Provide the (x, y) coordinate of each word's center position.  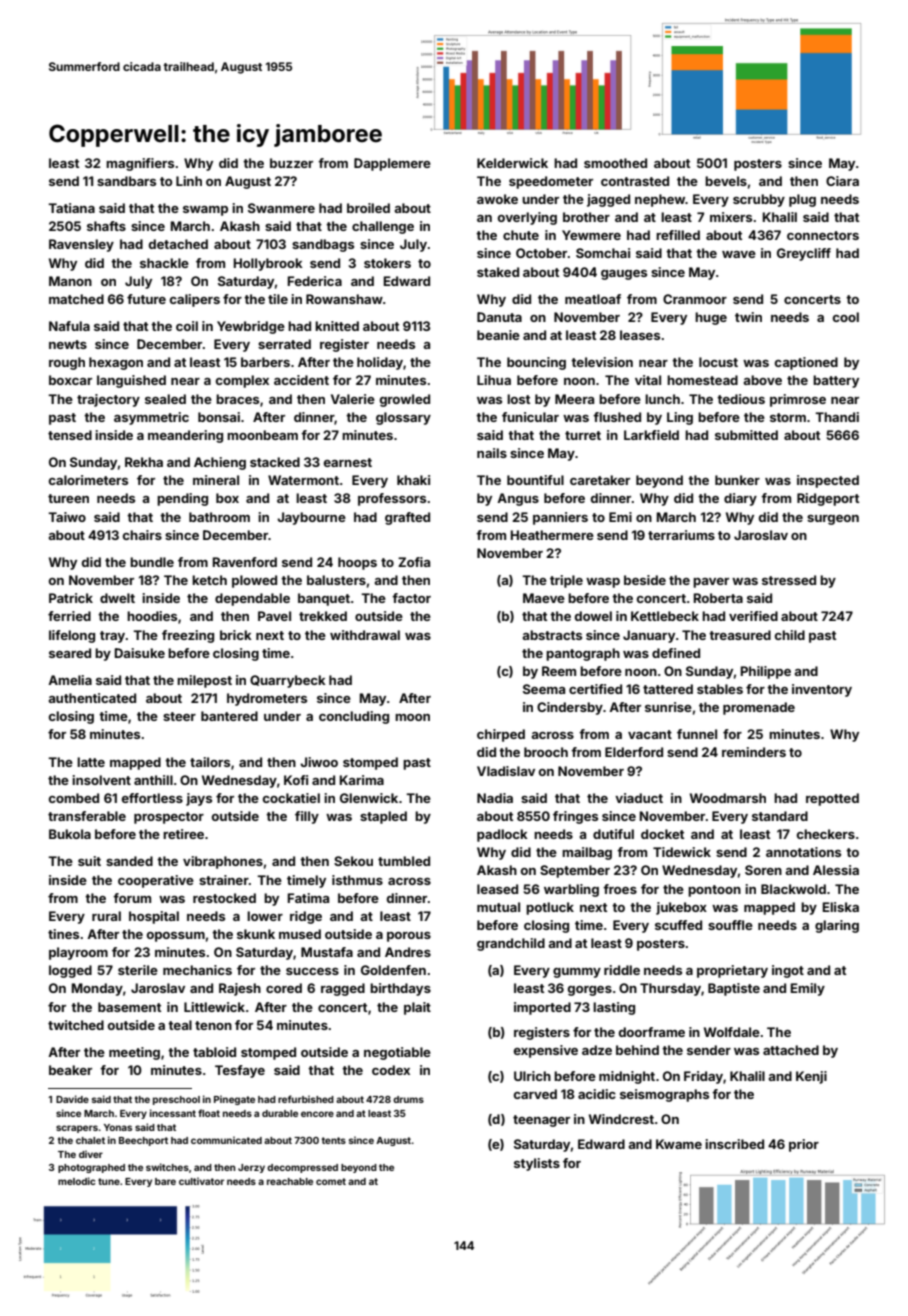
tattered (668, 689)
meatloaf (593, 299)
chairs (142, 535)
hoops (357, 563)
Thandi (837, 417)
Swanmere (281, 208)
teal (180, 1025)
